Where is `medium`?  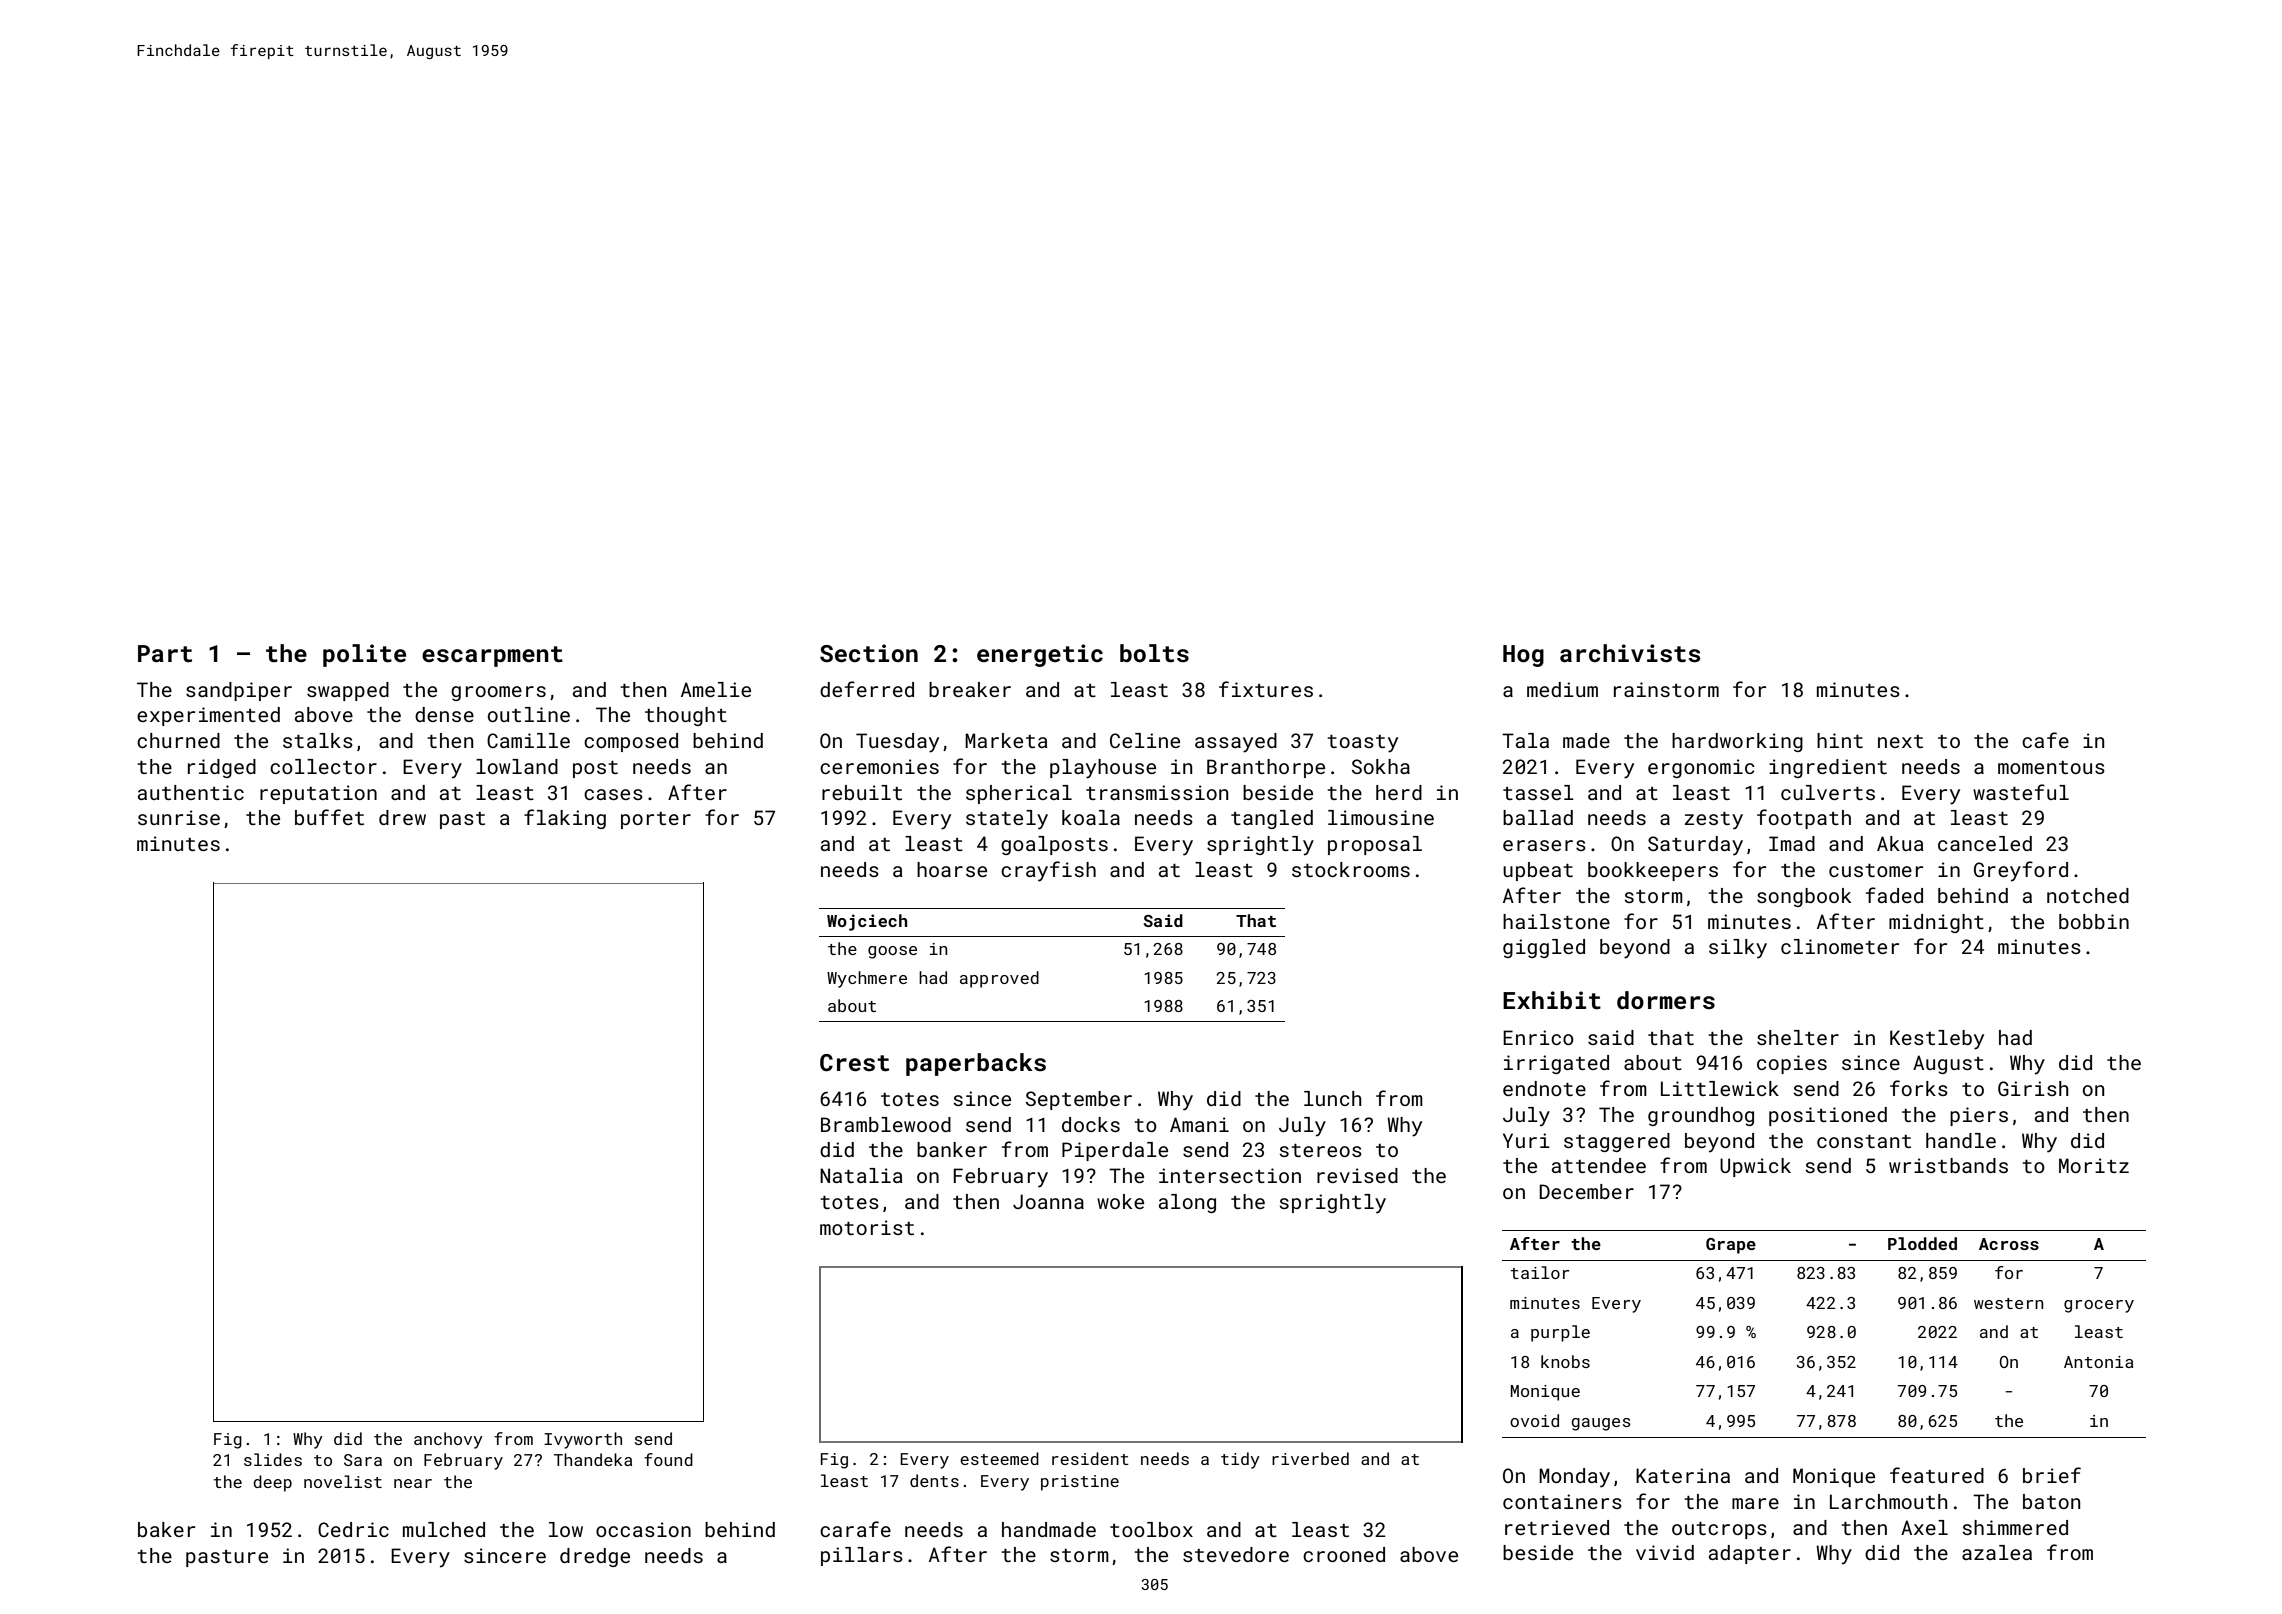 medium is located at coordinates (1562, 689).
